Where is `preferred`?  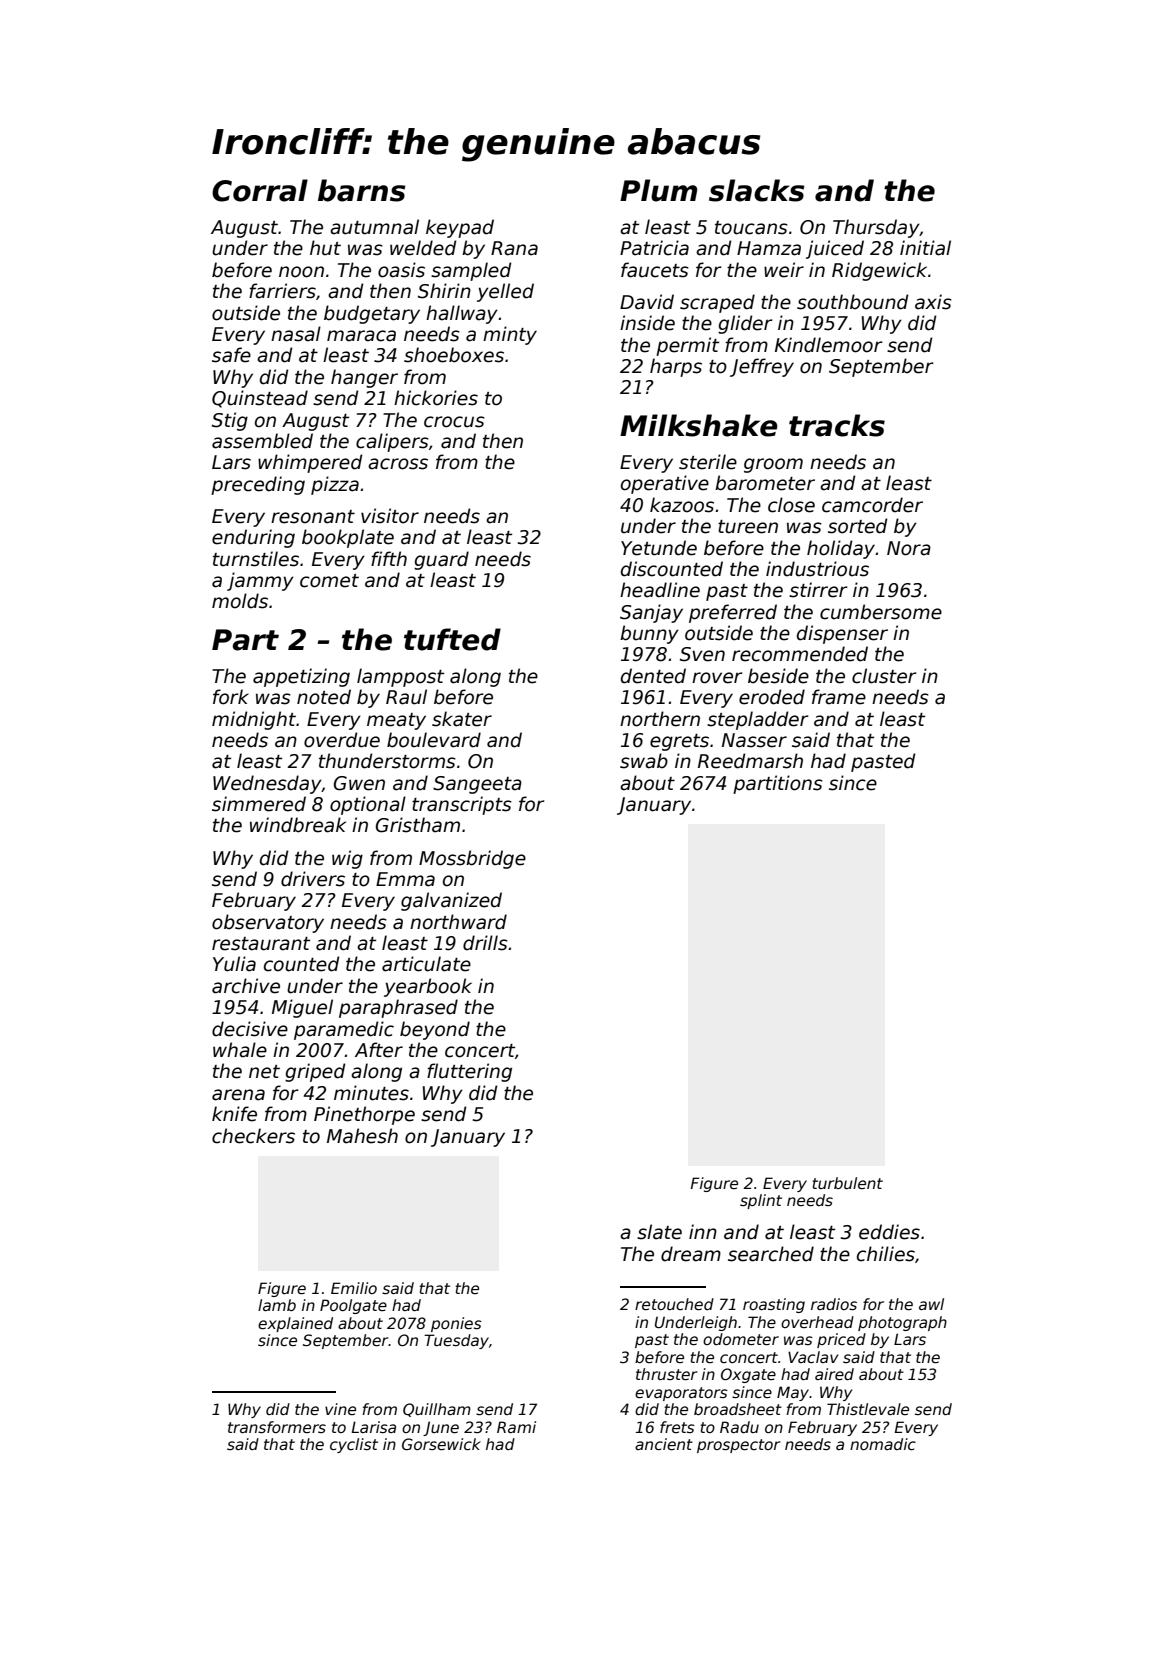
preferred is located at coordinates (733, 613).
